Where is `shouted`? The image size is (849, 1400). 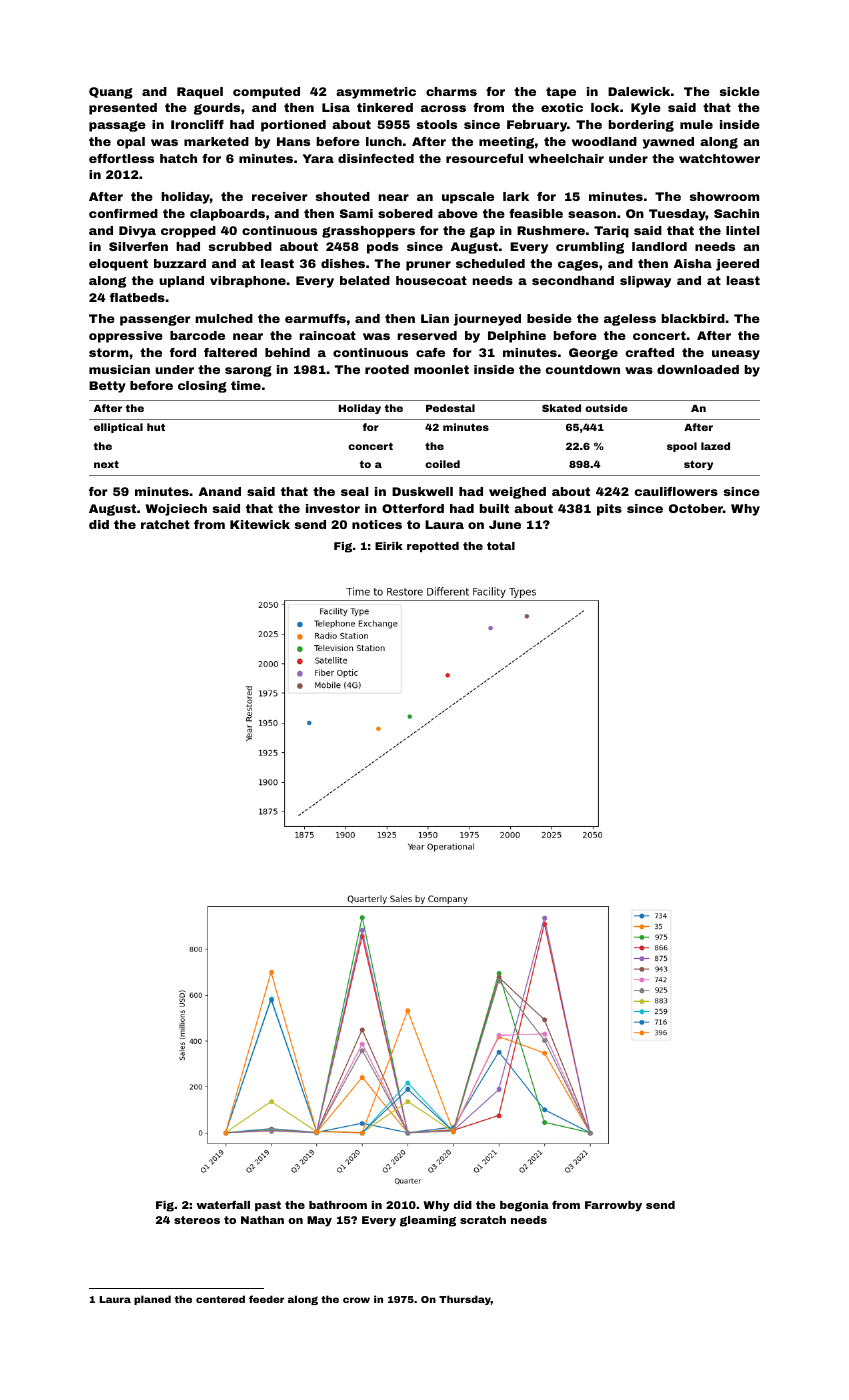
shouted is located at coordinates (343, 196).
